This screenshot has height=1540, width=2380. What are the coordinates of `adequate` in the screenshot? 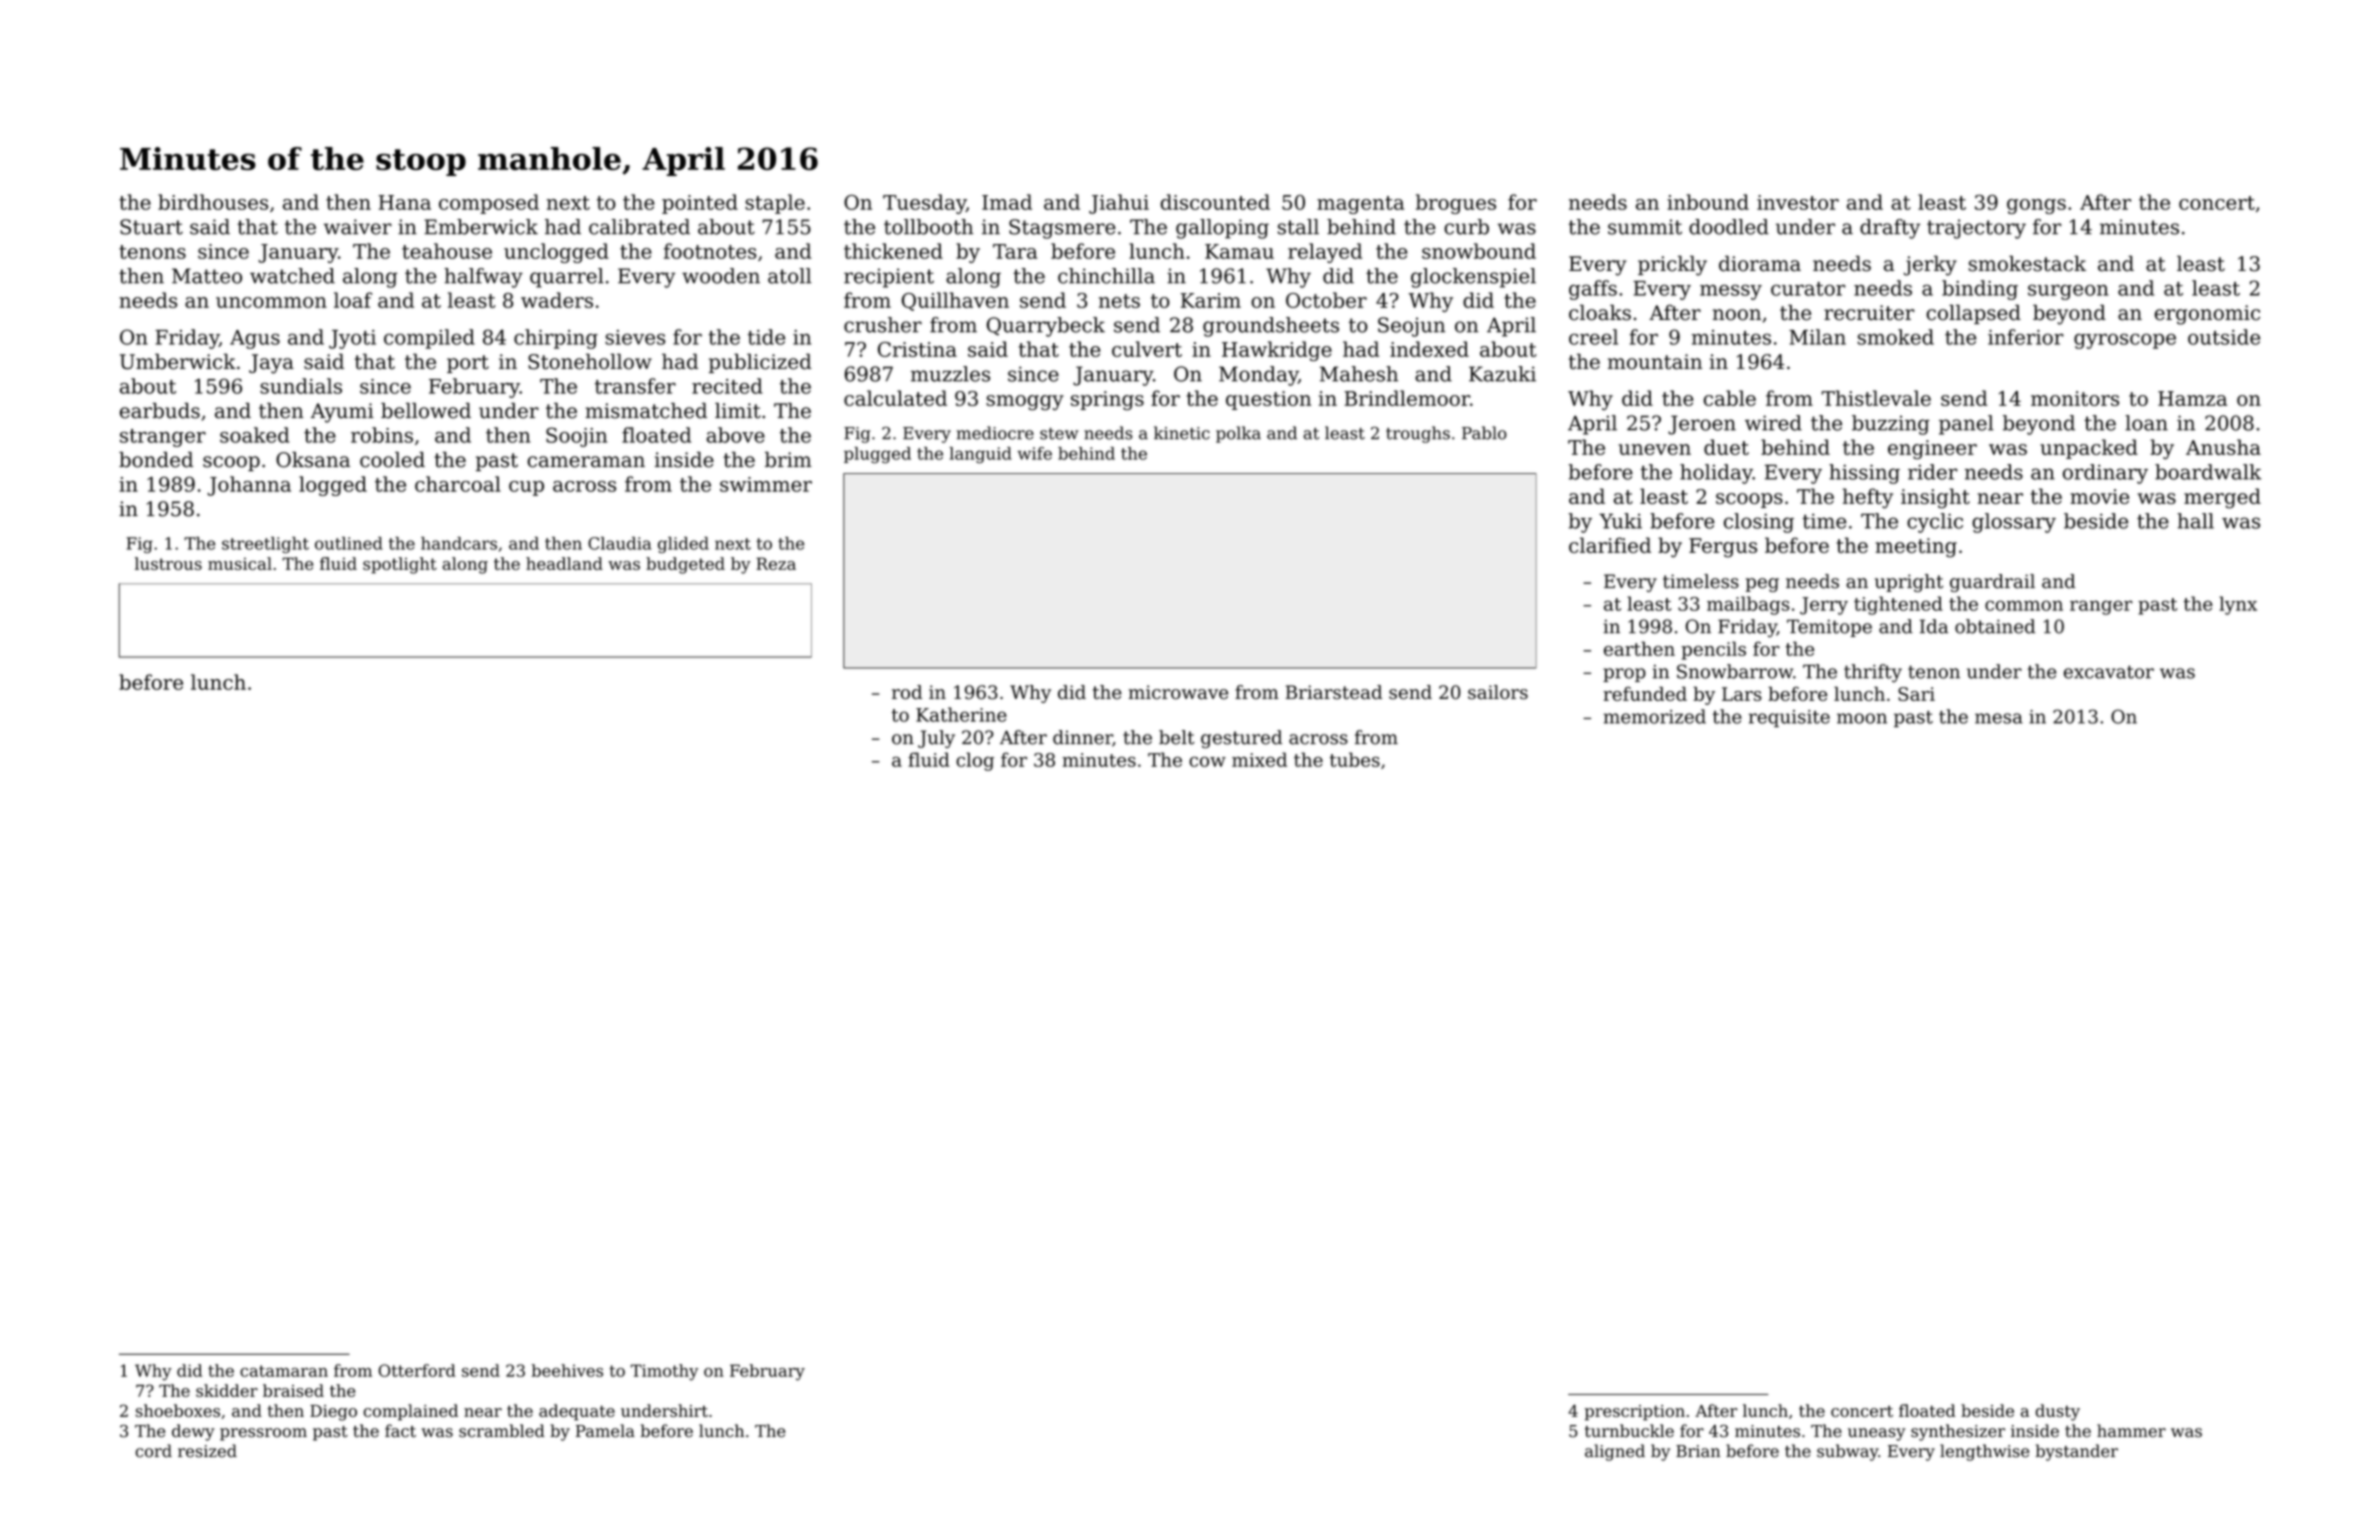 It's located at (577, 1412).
